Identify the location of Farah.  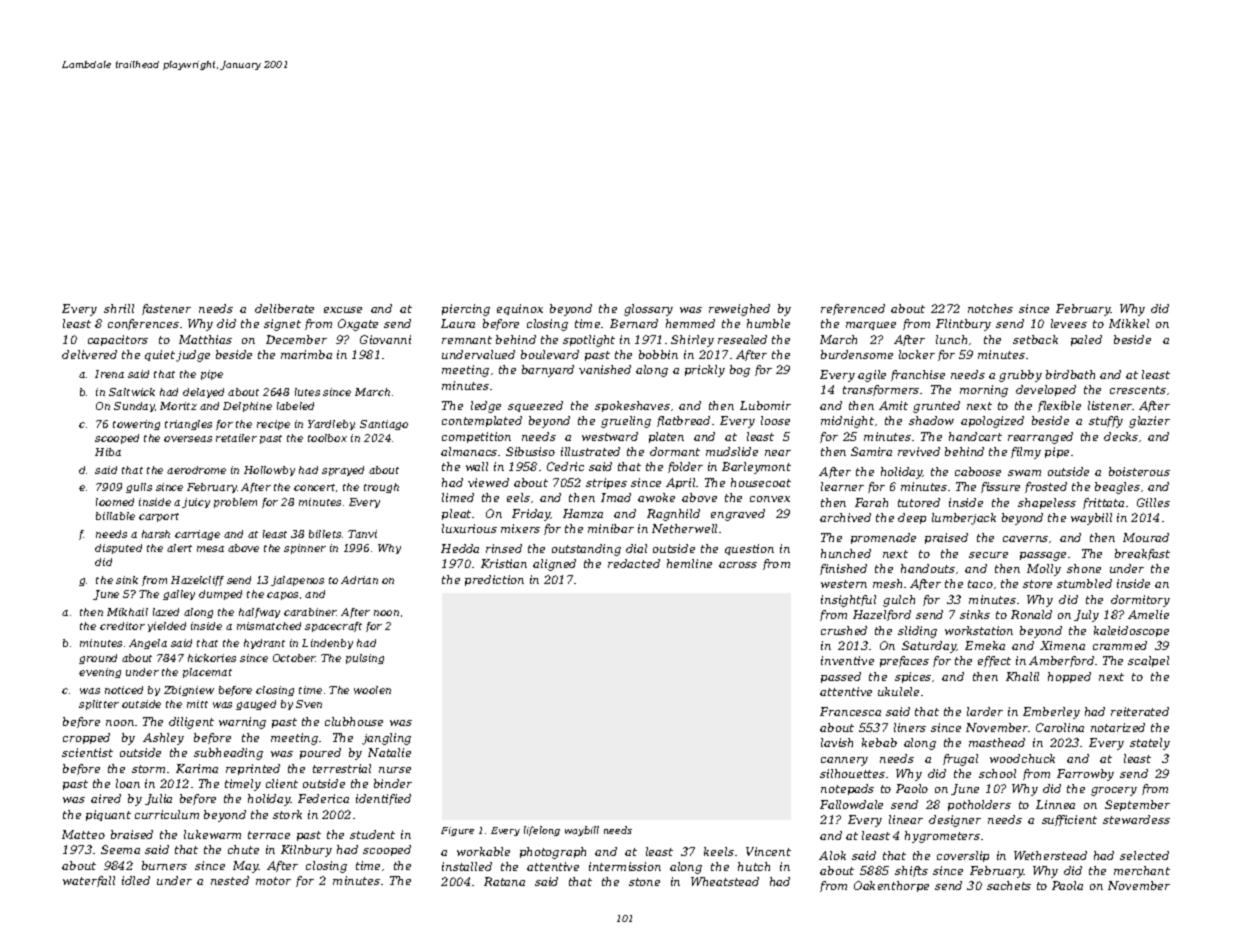
(871, 502).
